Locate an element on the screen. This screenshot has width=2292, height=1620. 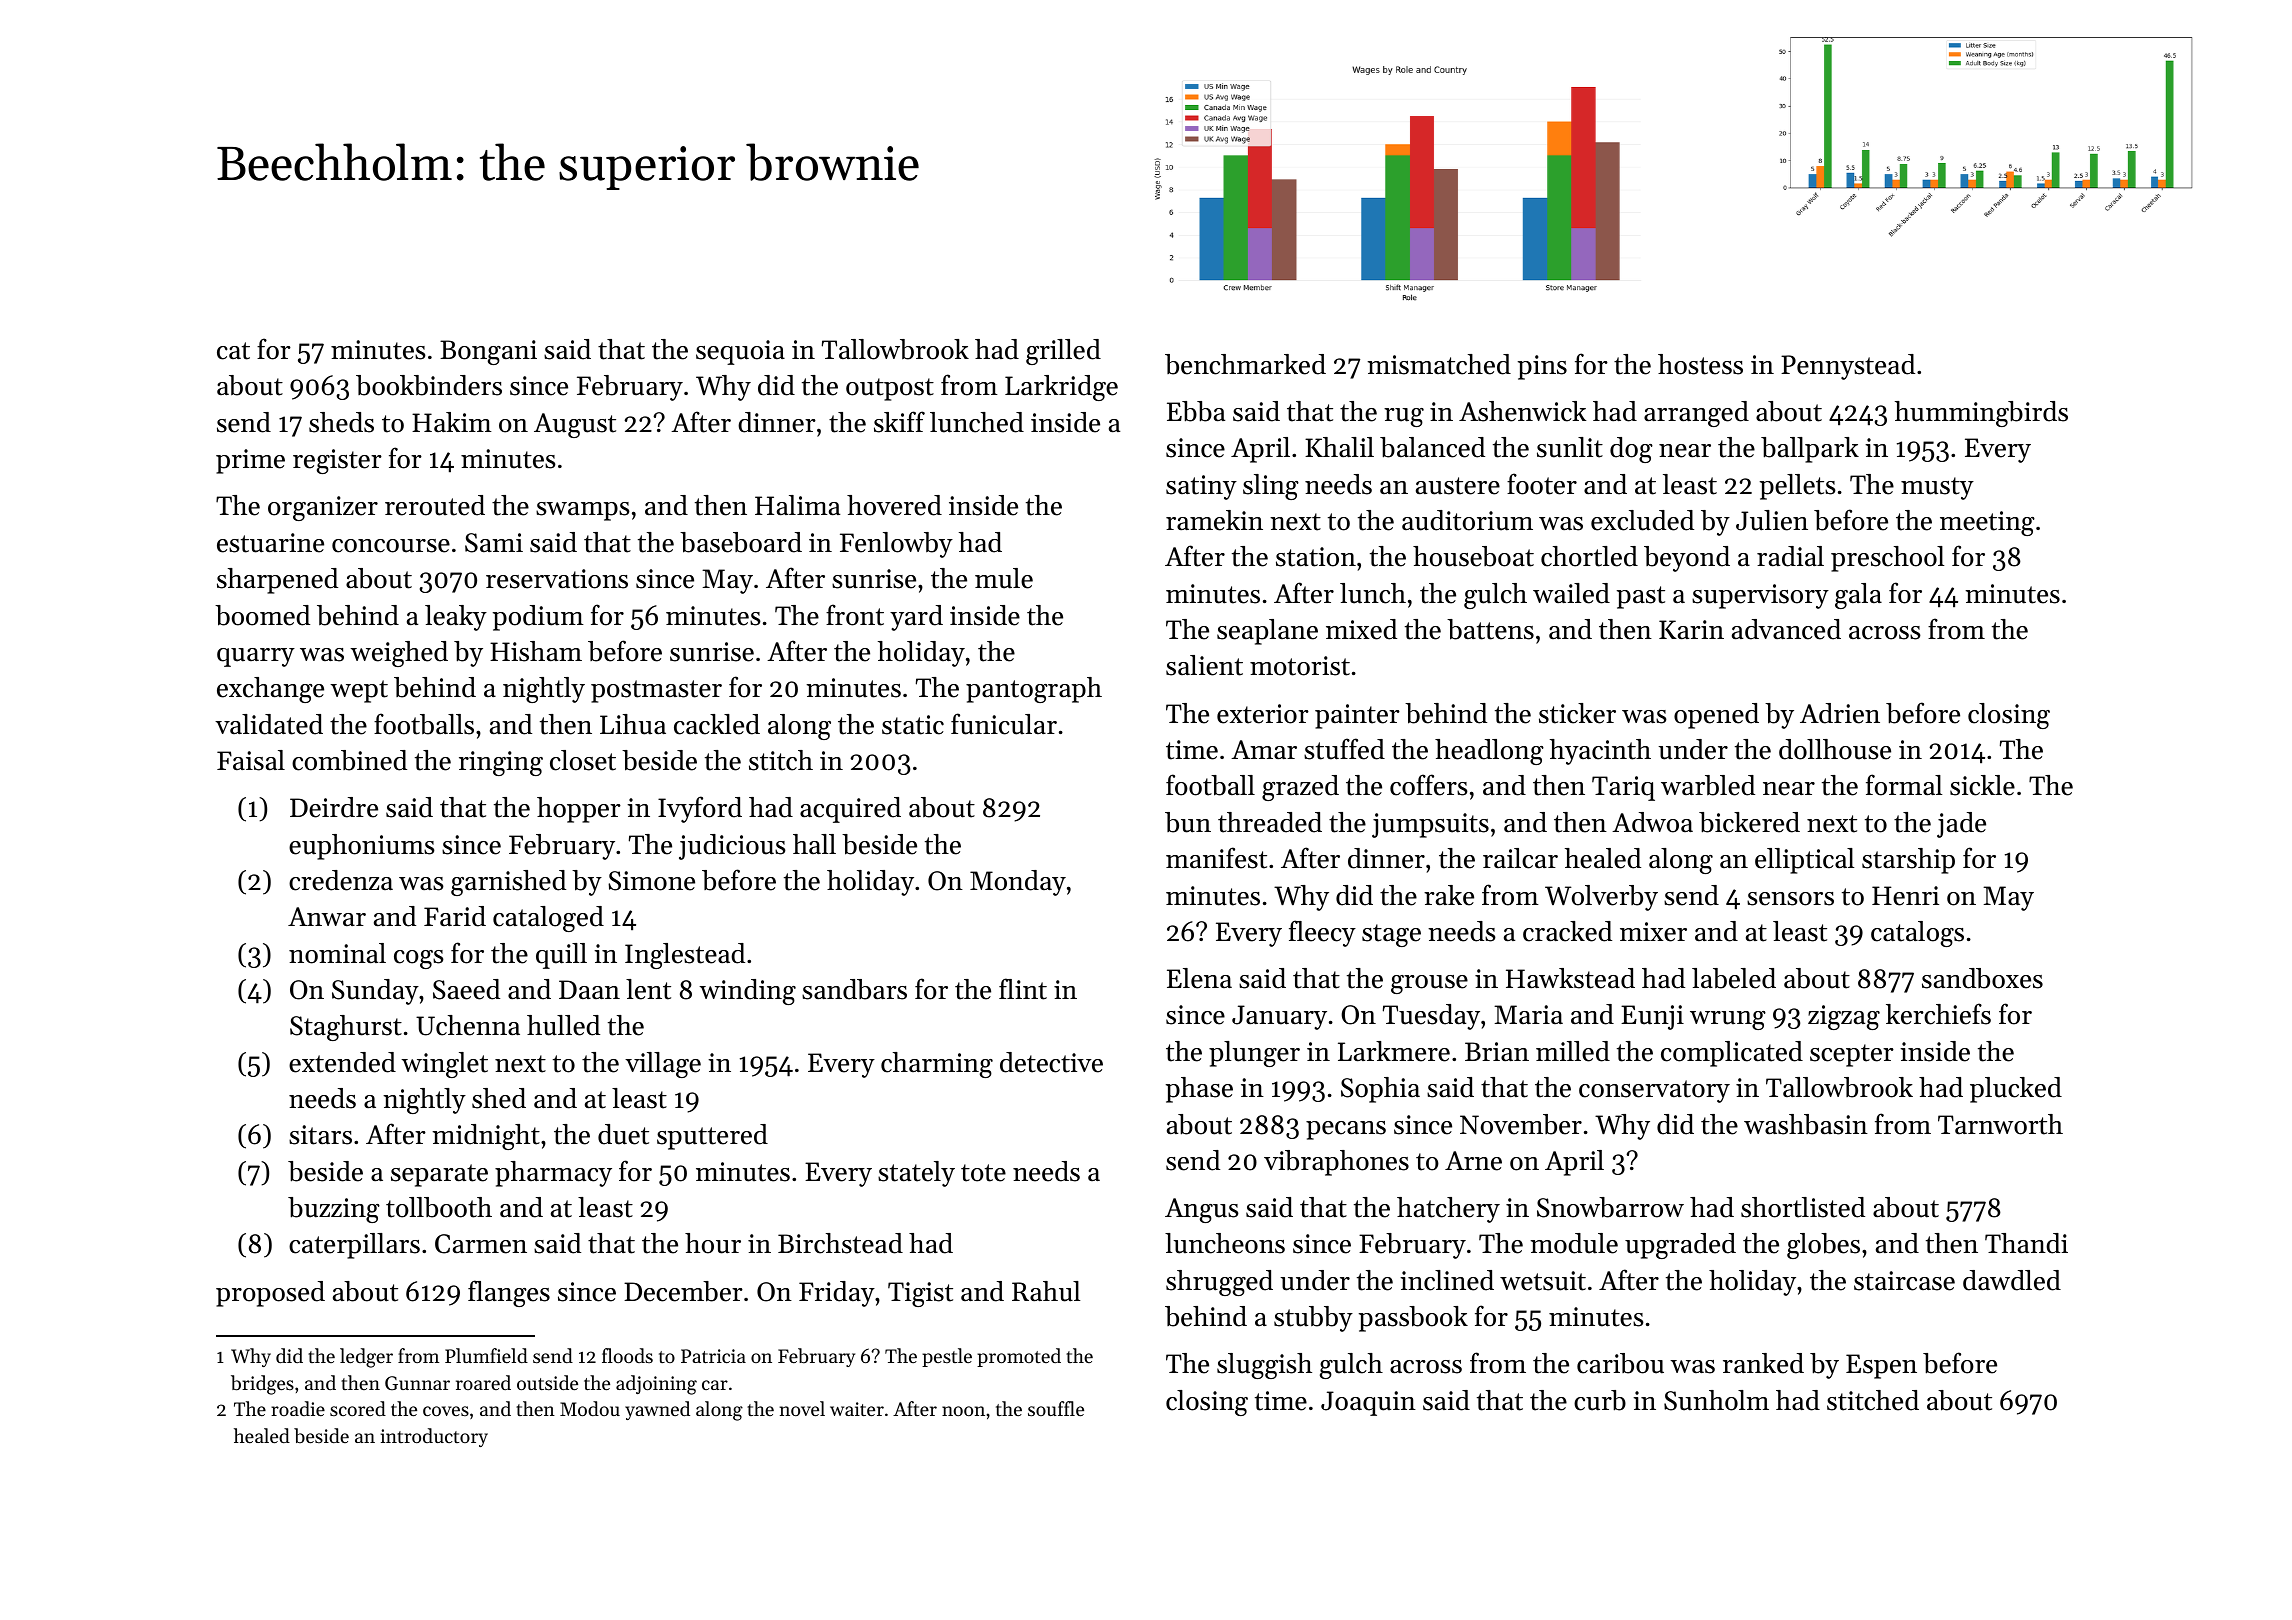
austere is located at coordinates (1458, 486).
